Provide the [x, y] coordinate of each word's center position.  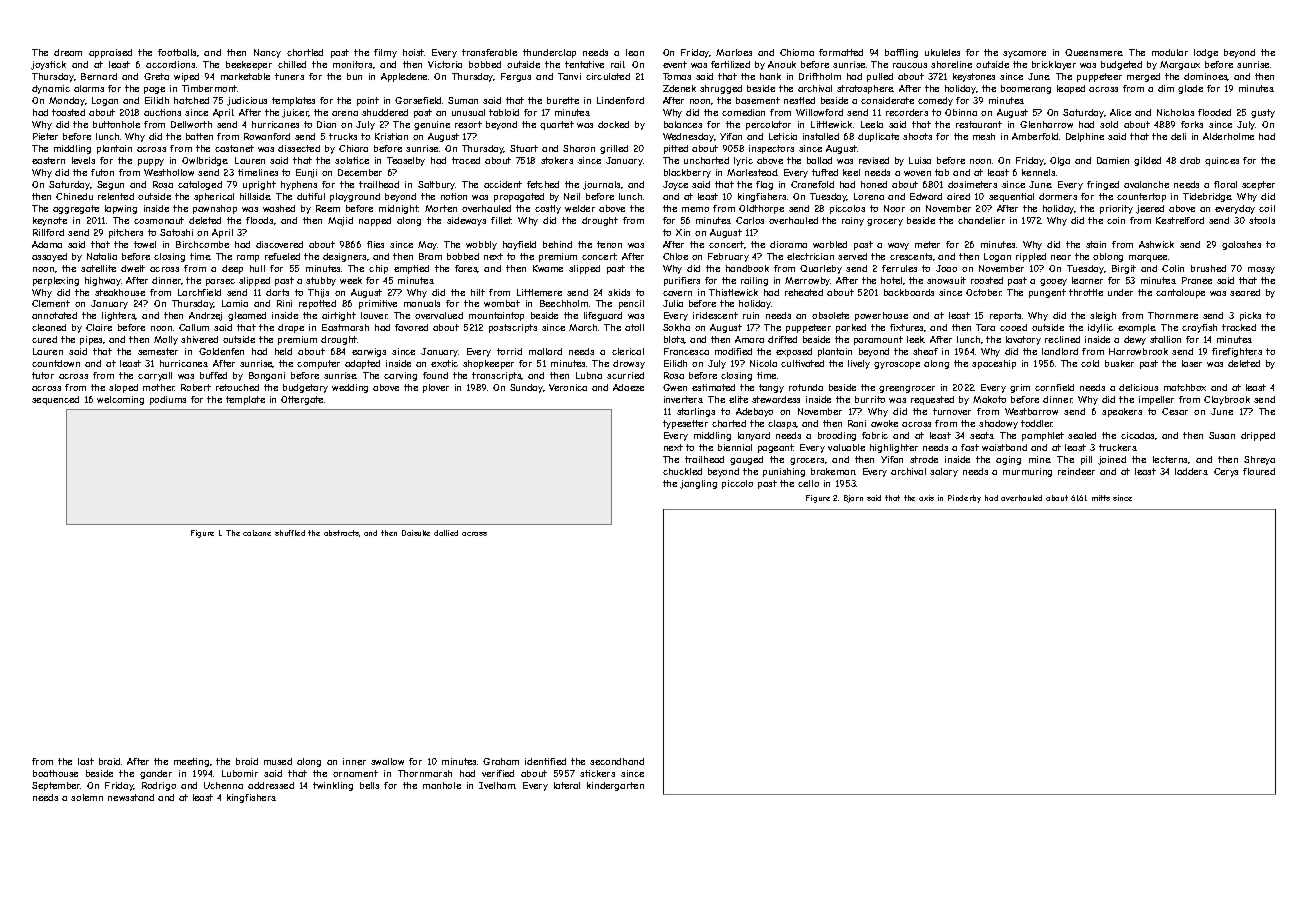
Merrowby [808, 281]
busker [1119, 363]
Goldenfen [221, 351]
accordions [170, 64]
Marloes [734, 52]
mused [278, 761]
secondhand [617, 761]
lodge [1206, 53]
